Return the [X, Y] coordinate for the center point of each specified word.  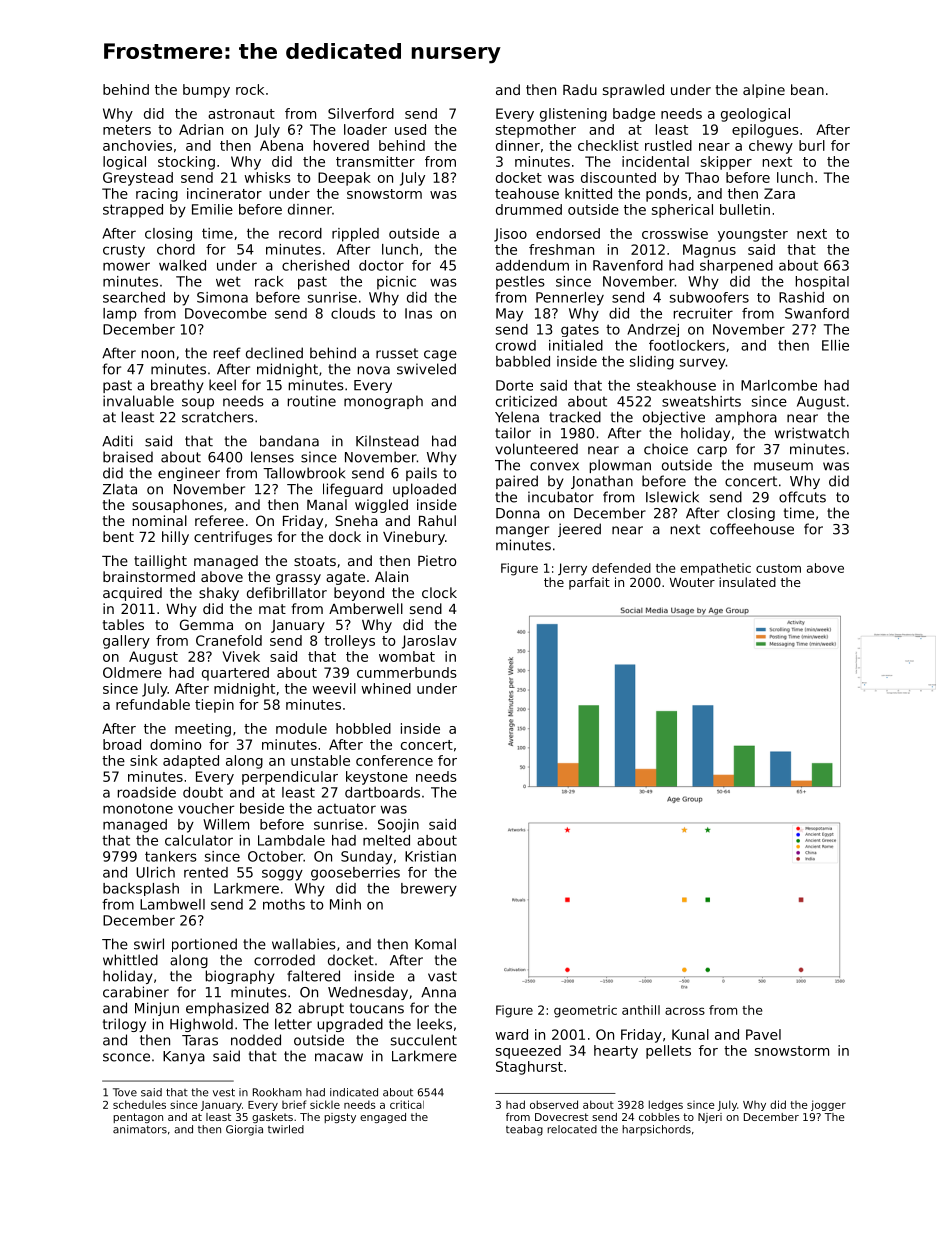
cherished [315, 265]
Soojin [398, 826]
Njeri [710, 1118]
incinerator [224, 193]
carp [712, 451]
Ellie [835, 345]
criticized [526, 401]
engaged [383, 1118]
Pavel [763, 1034]
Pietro [437, 560]
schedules [139, 1104]
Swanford [817, 313]
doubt [203, 792]
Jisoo [510, 235]
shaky [219, 594]
